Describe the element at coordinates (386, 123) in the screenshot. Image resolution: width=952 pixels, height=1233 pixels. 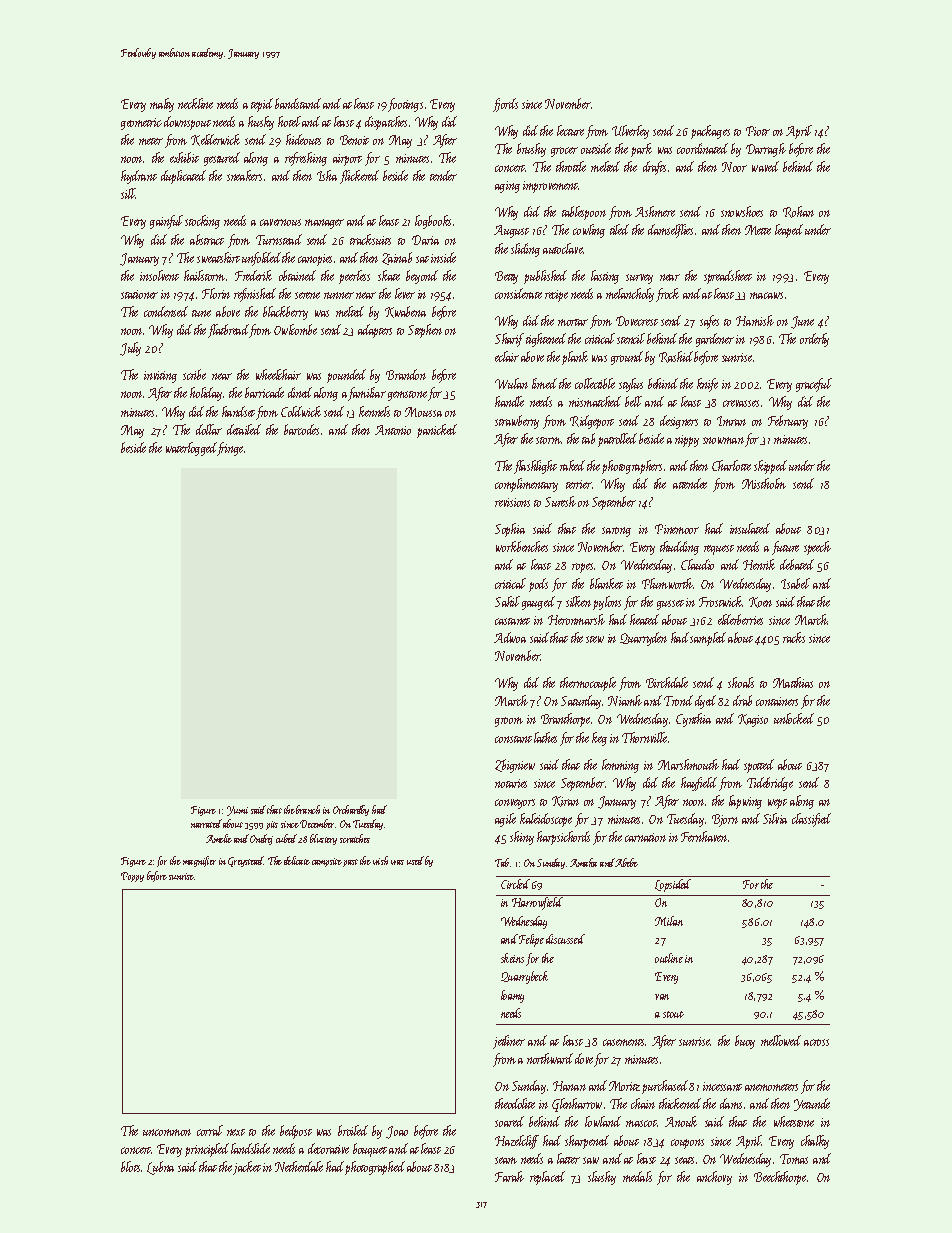
I see `dispatches` at that location.
